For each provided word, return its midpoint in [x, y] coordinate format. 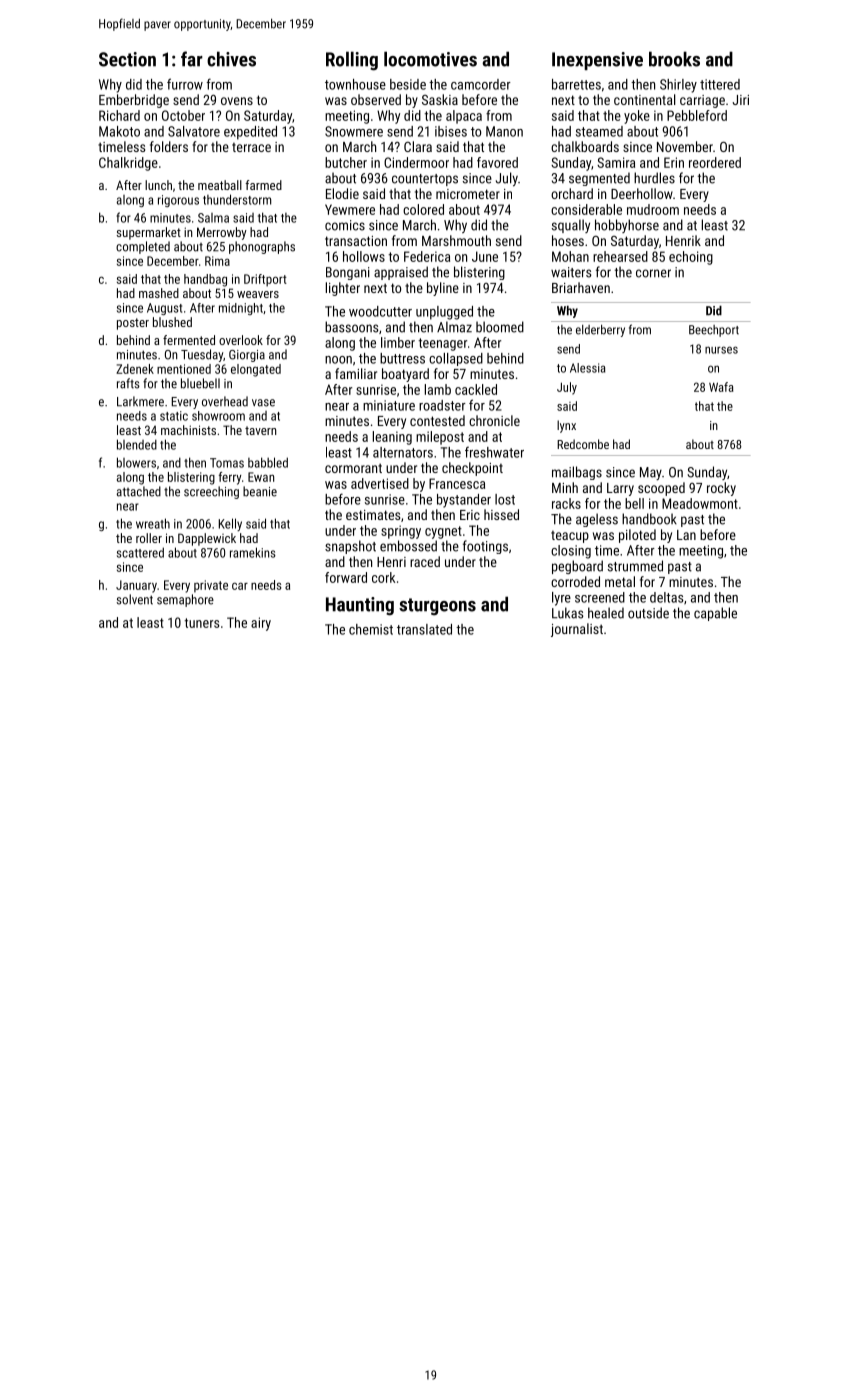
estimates [373, 515]
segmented [599, 179]
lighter [343, 289]
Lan [686, 535]
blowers [136, 462]
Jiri [740, 100]
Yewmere [350, 209]
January [136, 586]
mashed [159, 293]
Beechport [714, 331]
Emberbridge [134, 101]
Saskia [440, 99]
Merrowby [222, 233]
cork [383, 577]
